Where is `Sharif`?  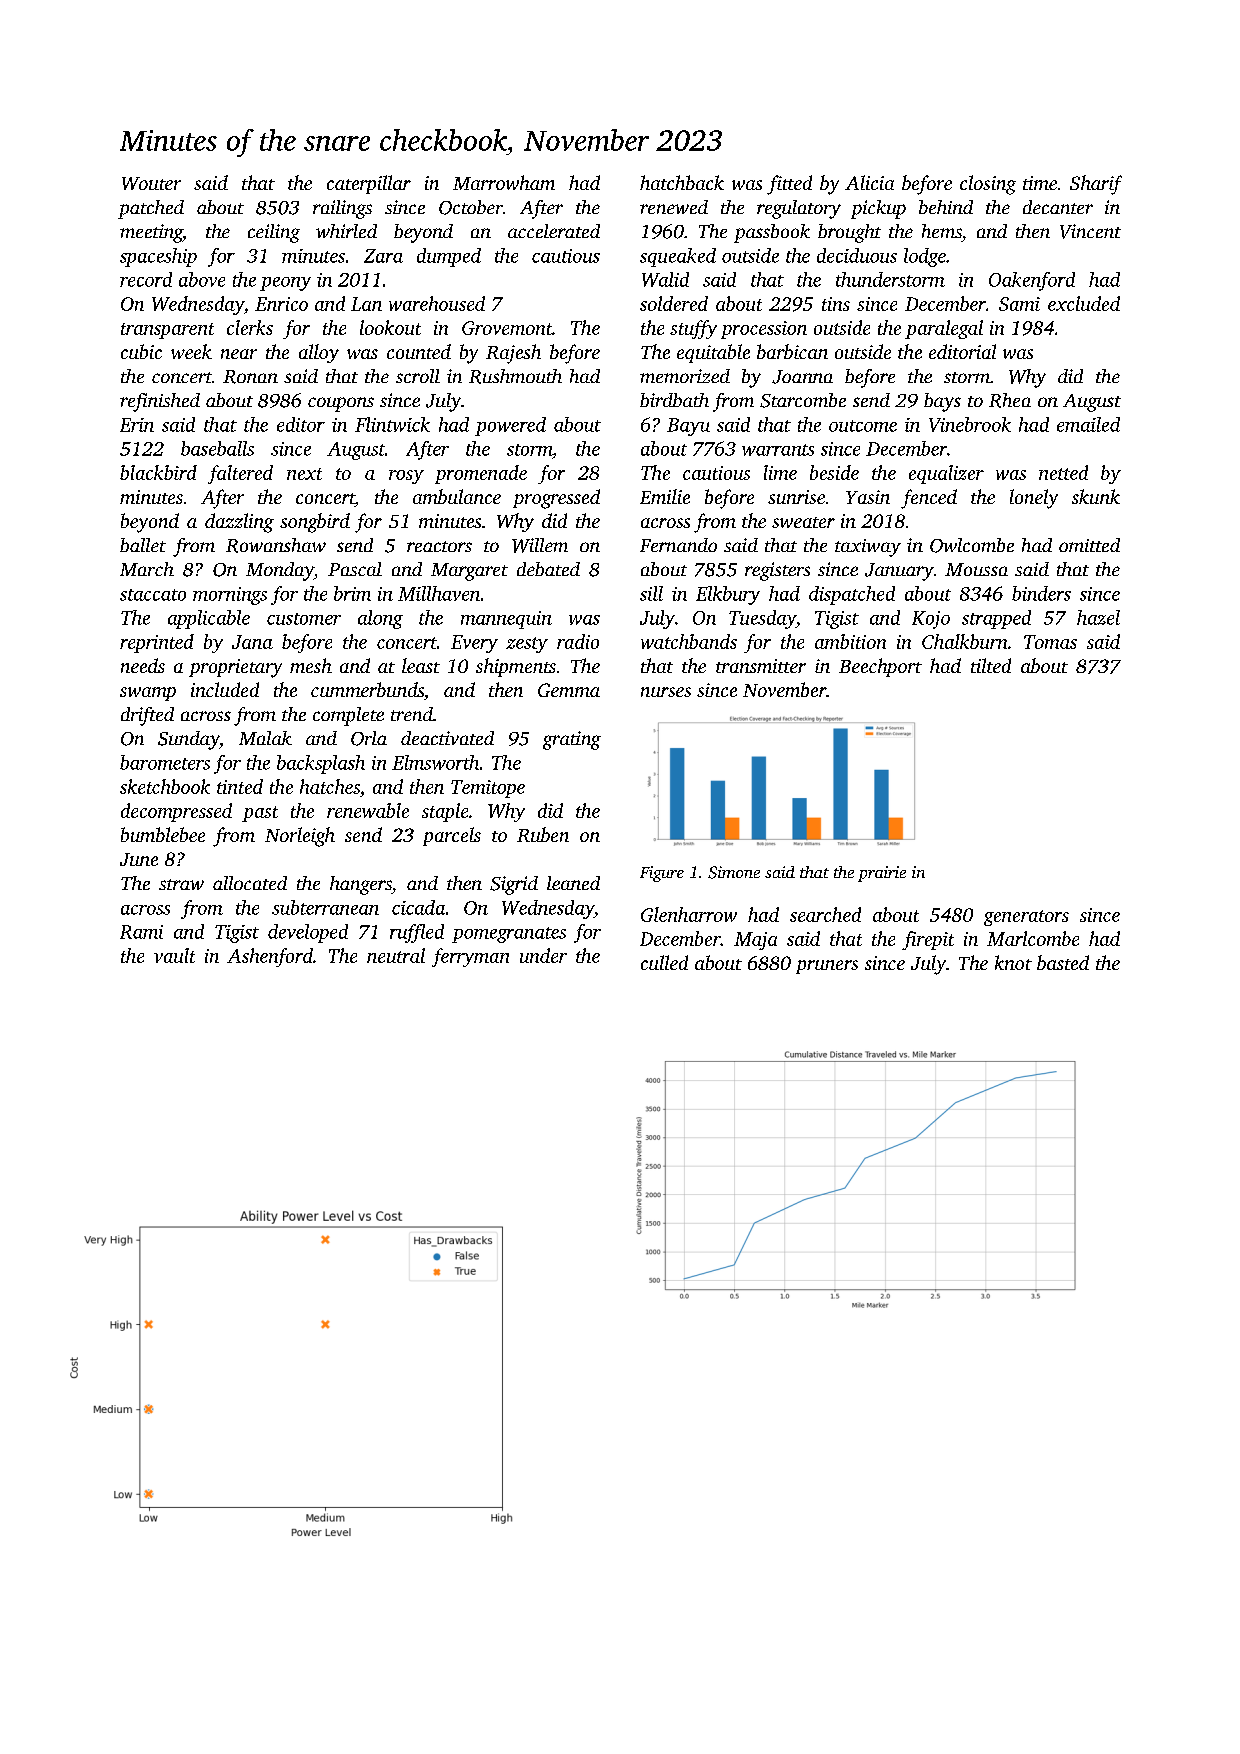 Sharif is located at coordinates (1096, 185).
